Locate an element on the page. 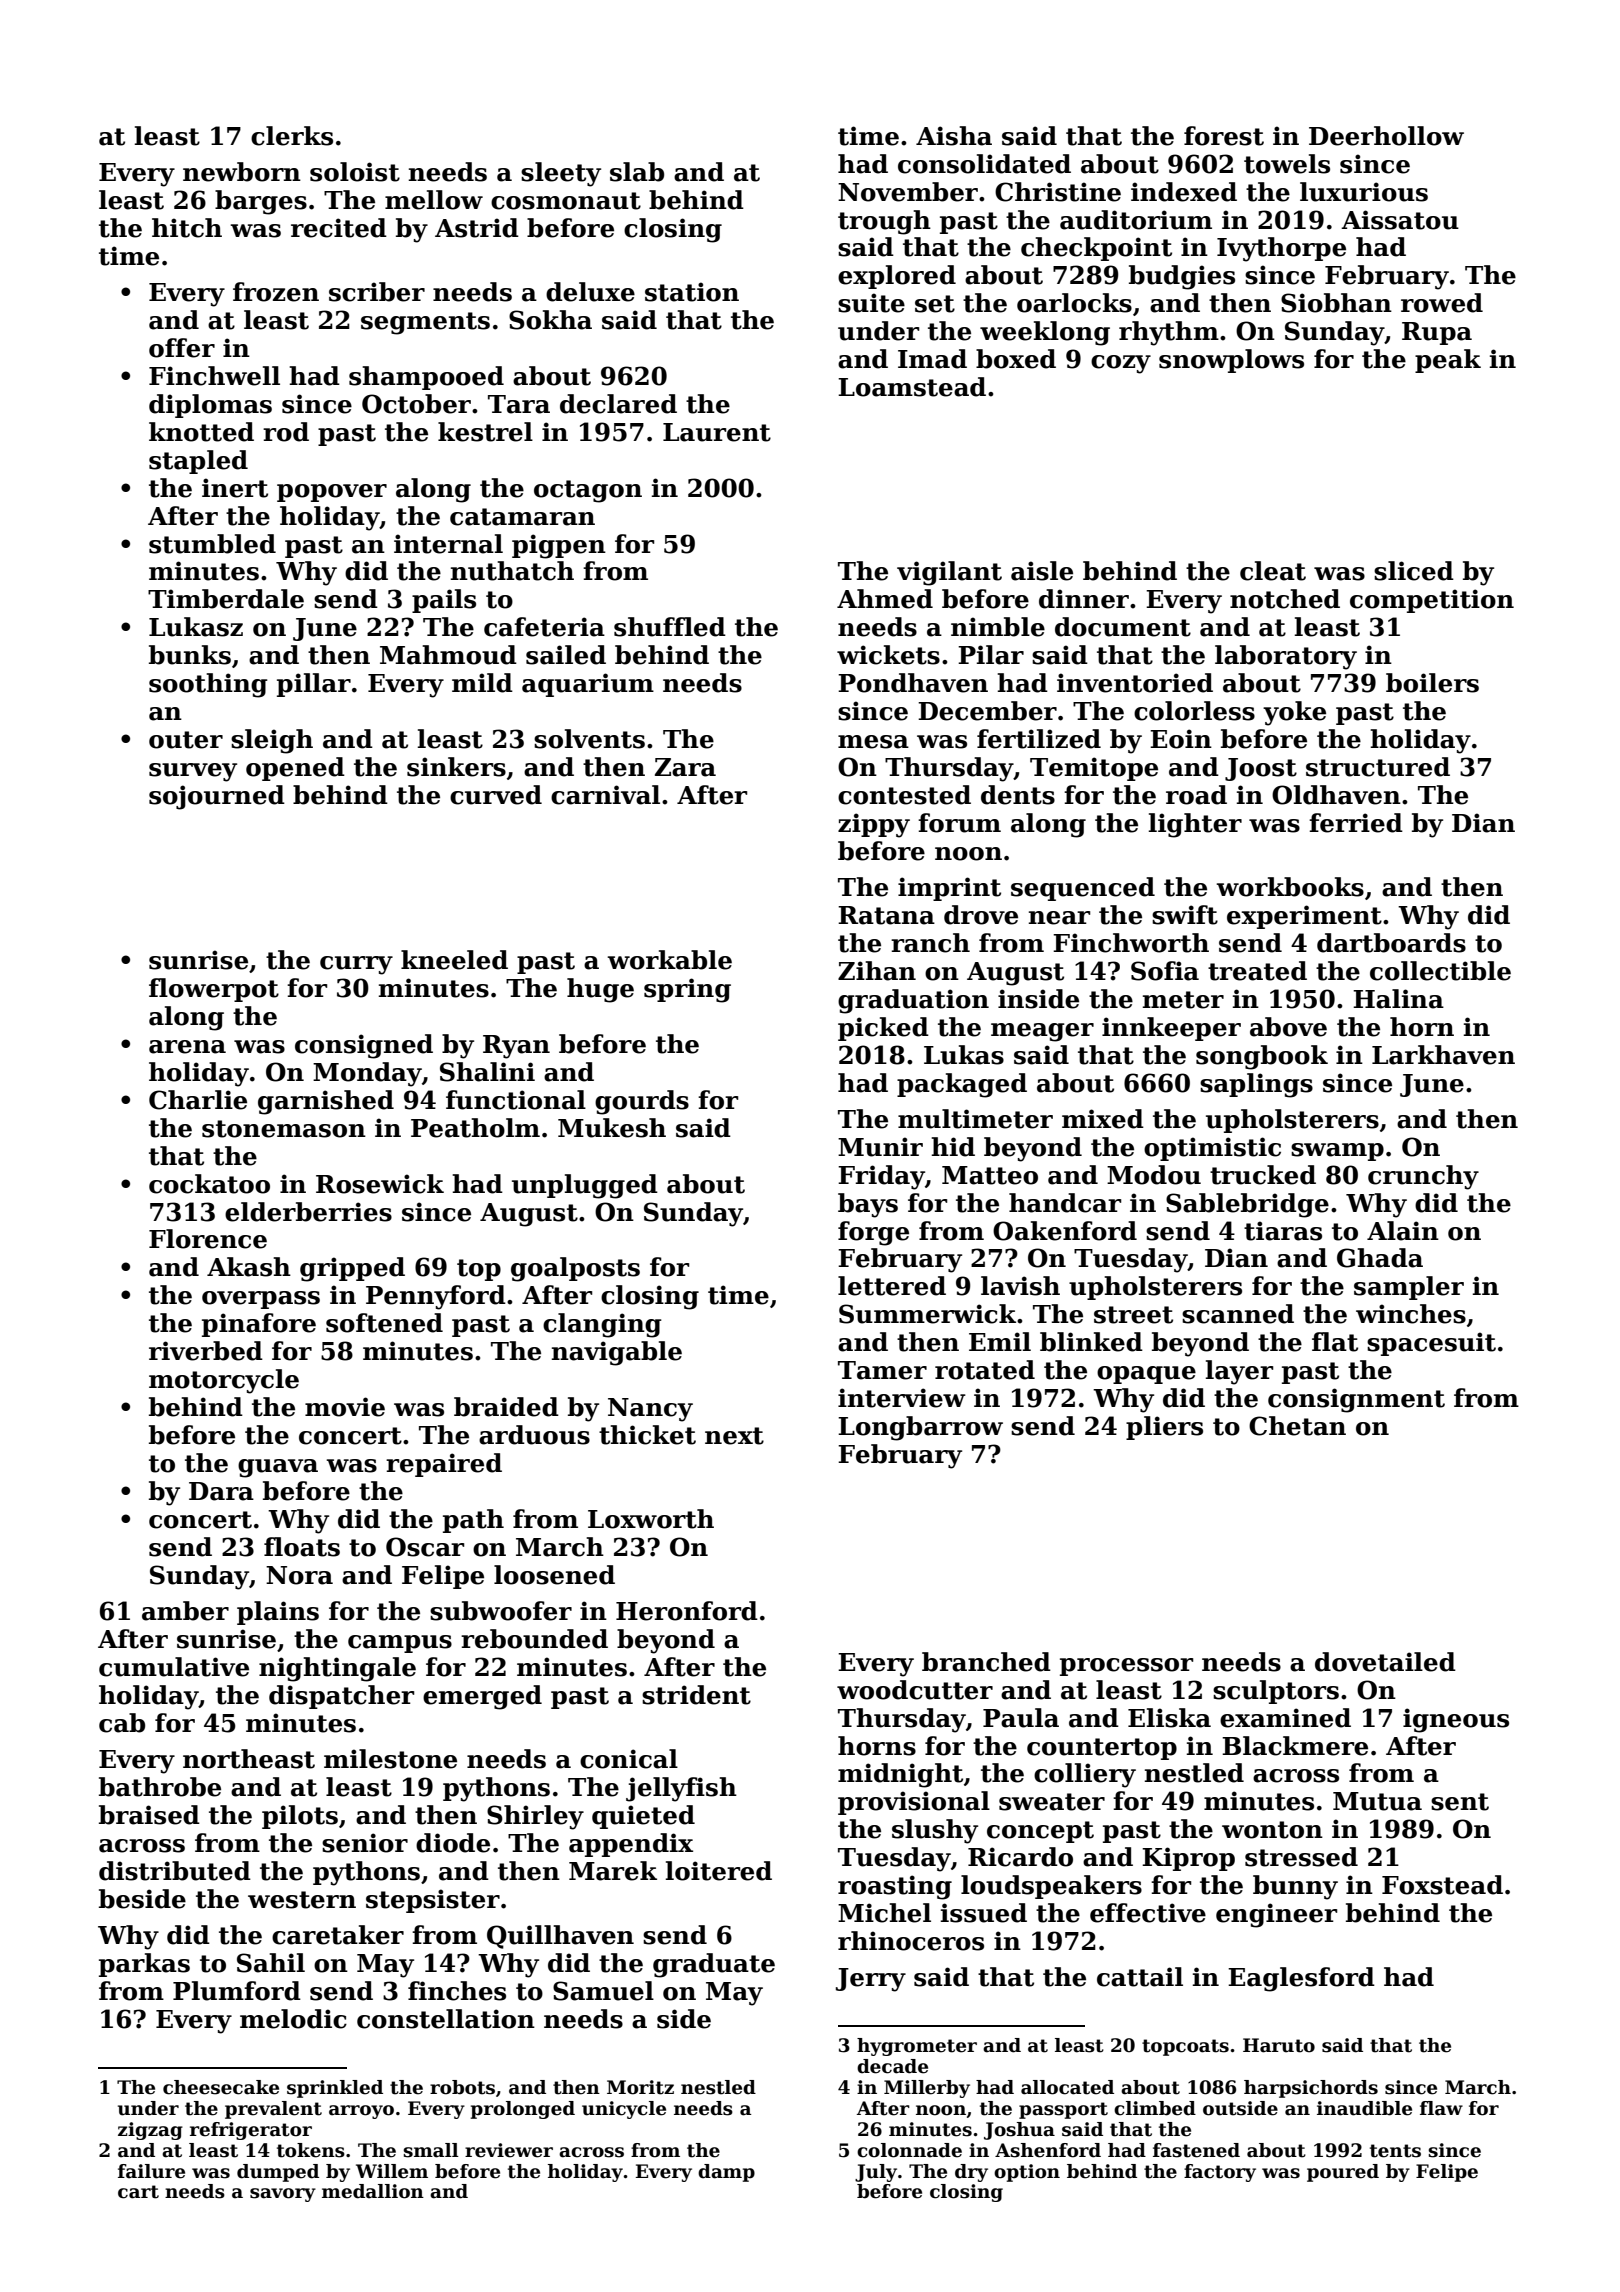  mellow is located at coordinates (434, 200).
